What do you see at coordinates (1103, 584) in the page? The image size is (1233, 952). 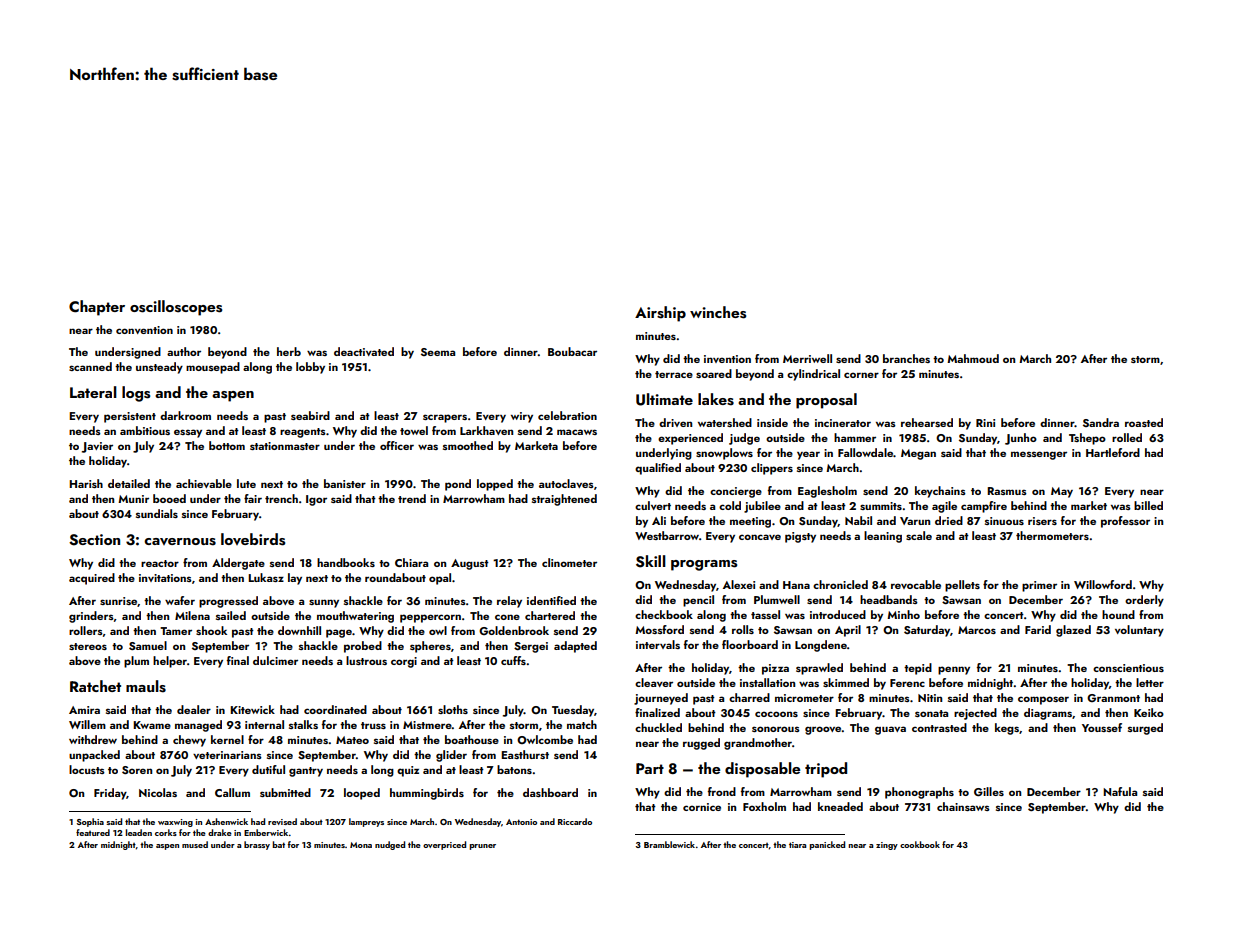 I see `Willowford` at bounding box center [1103, 584].
